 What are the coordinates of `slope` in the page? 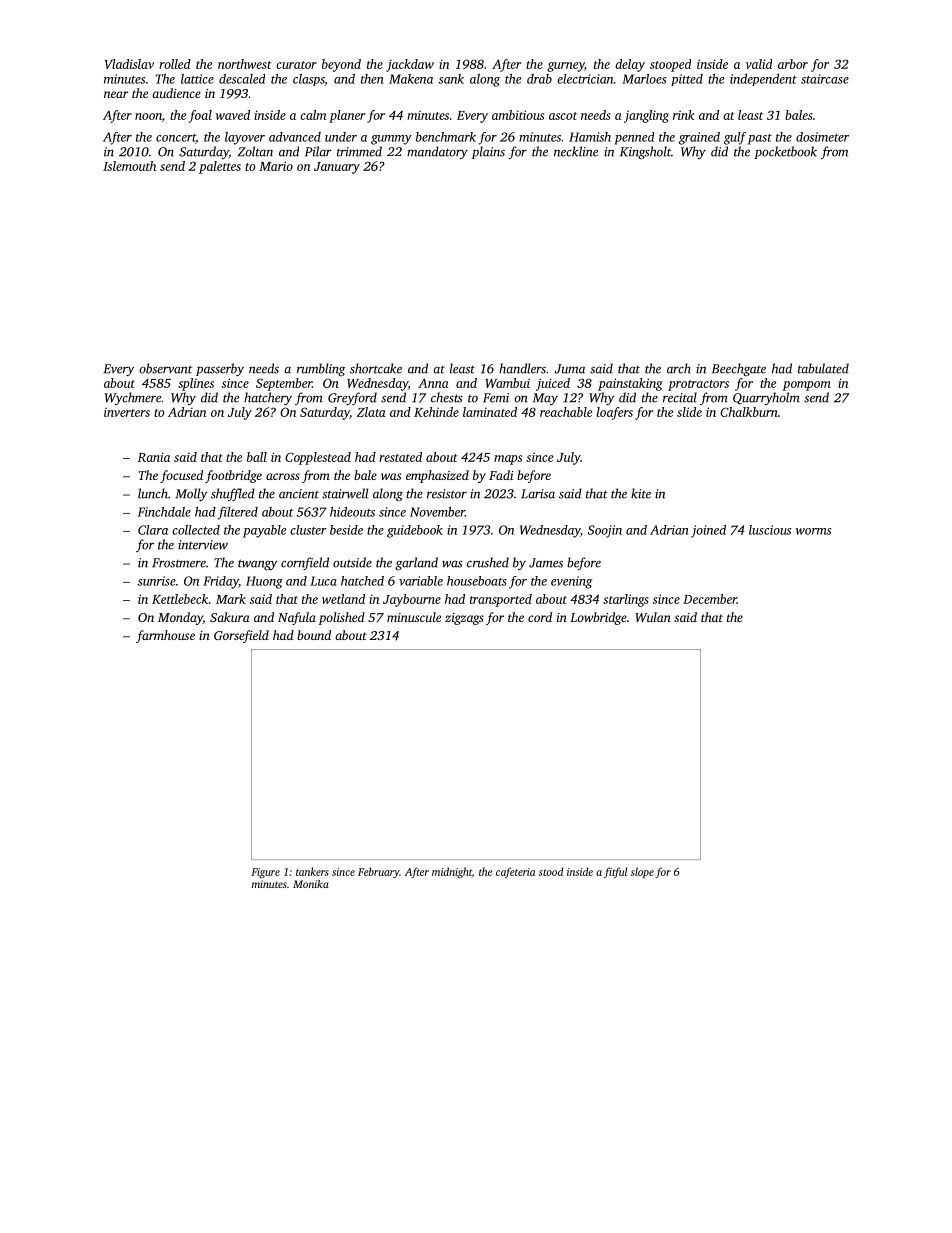 It's located at (642, 872).
